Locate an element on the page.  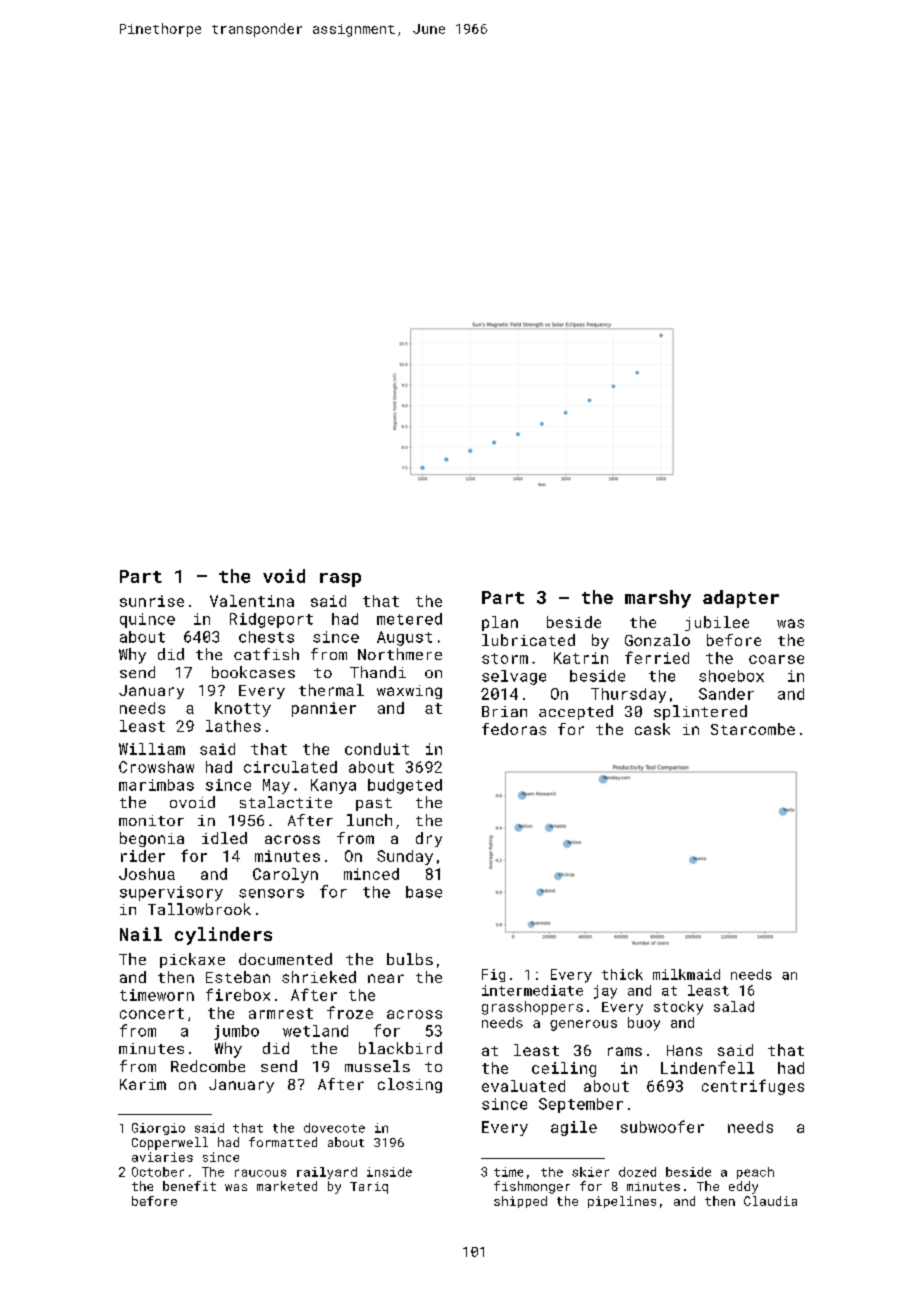
sunrise is located at coordinates (152, 601).
